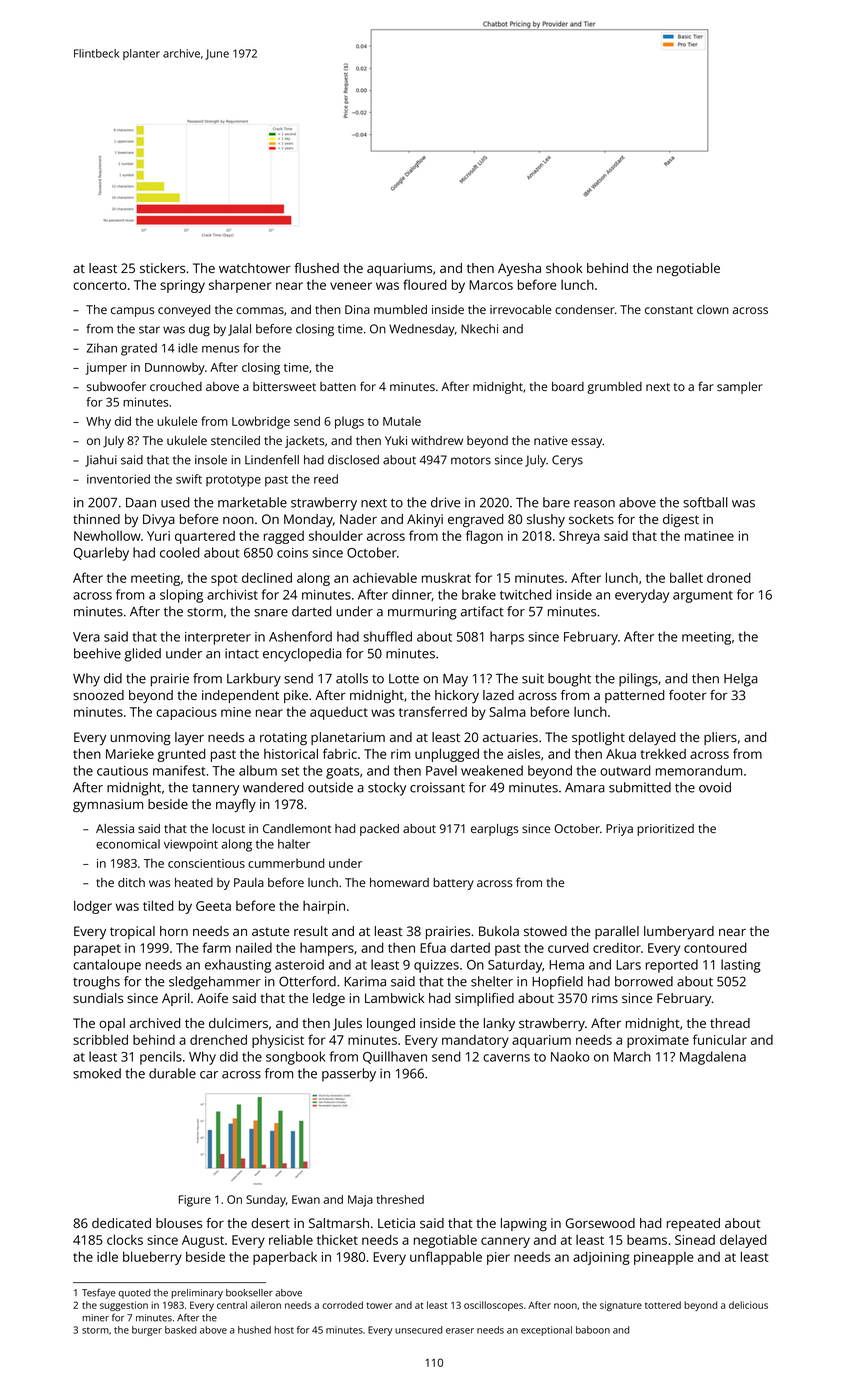 This image has height=1400, width=849. Describe the element at coordinates (506, 1058) in the image. I see `caverns` at that location.
